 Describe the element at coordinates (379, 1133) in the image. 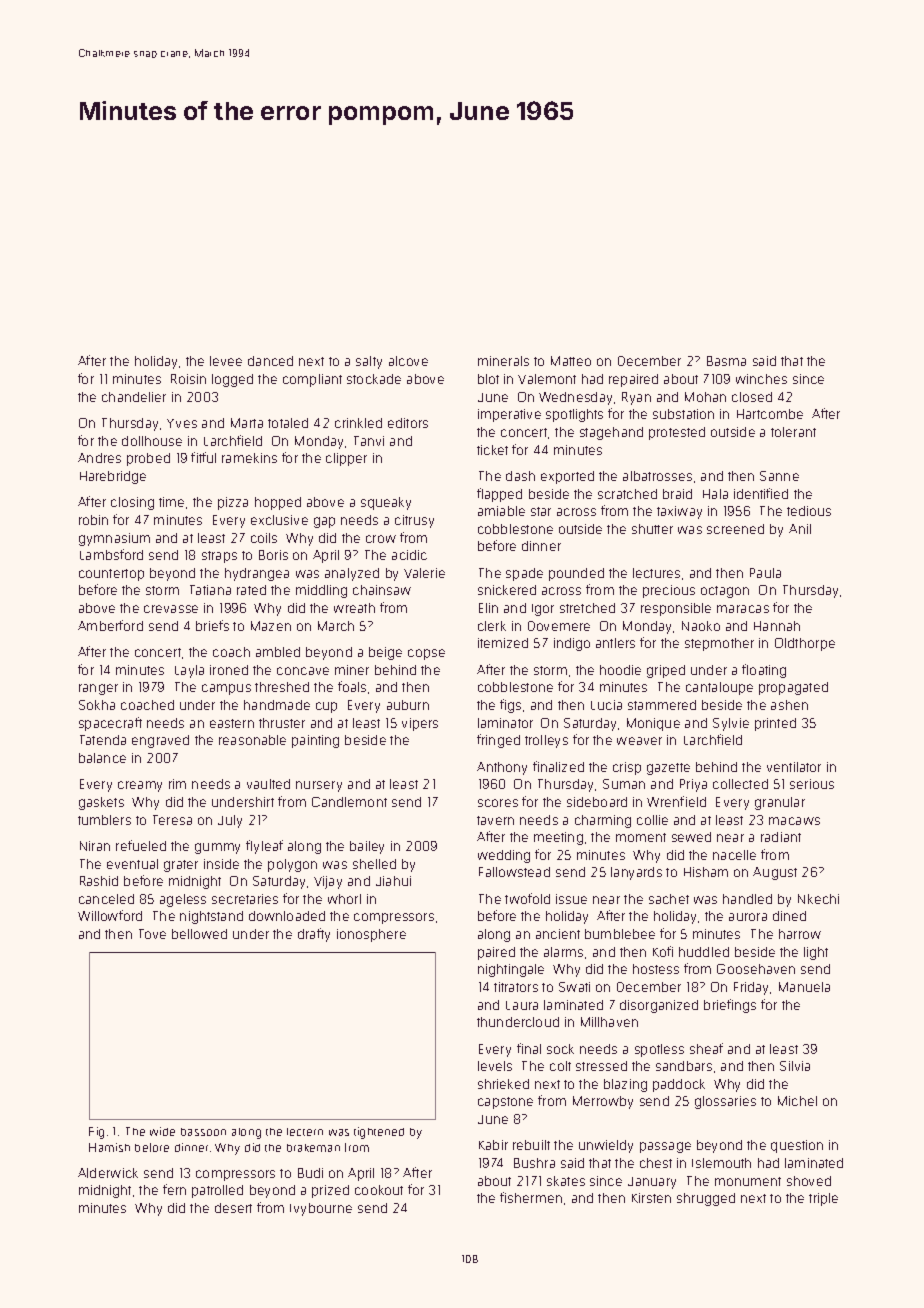

I see `tightened` at that location.
